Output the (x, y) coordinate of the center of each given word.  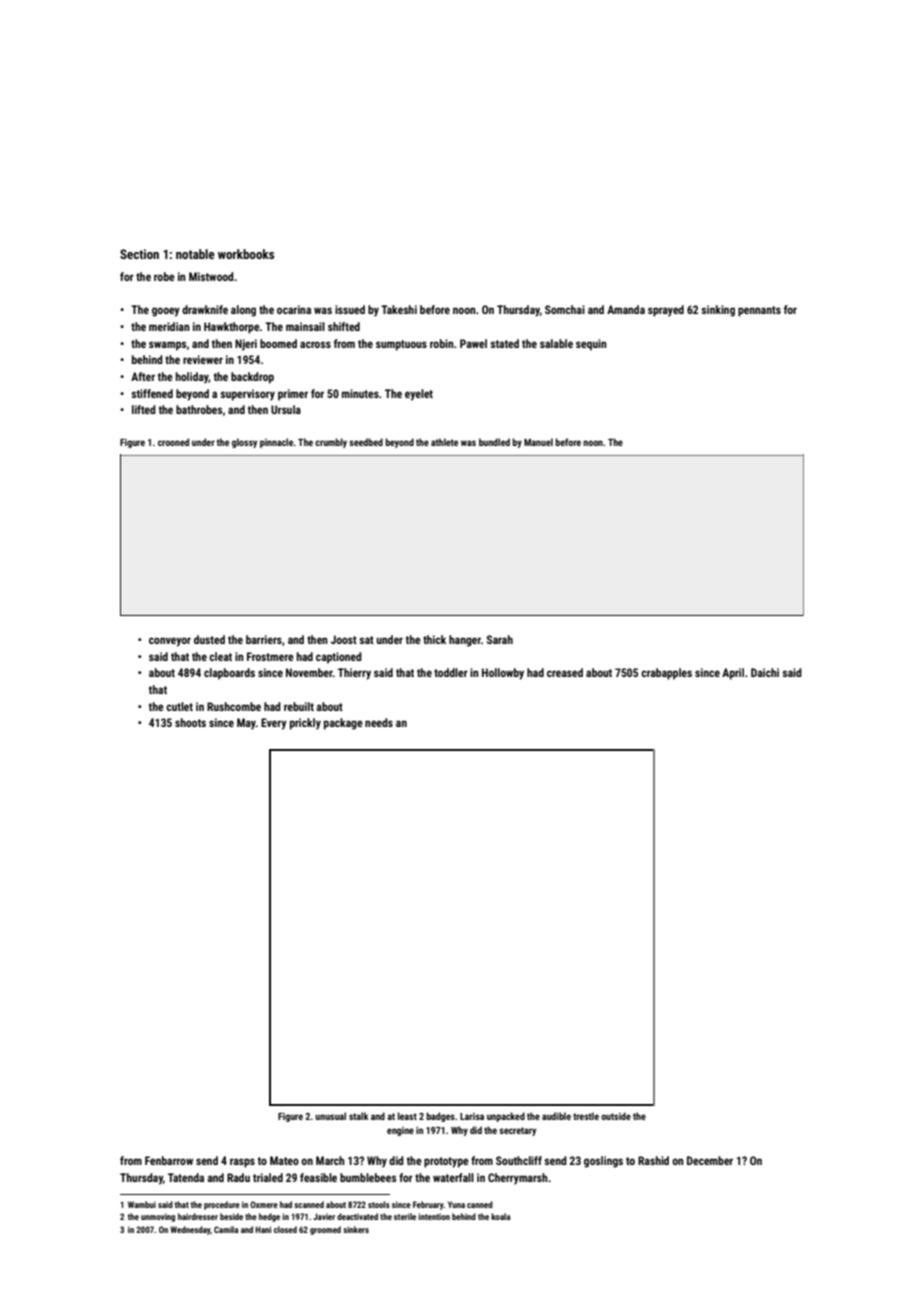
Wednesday (190, 1230)
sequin (591, 345)
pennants (759, 311)
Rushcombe (234, 706)
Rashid (653, 1160)
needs (379, 722)
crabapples (666, 674)
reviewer (203, 359)
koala (500, 1216)
